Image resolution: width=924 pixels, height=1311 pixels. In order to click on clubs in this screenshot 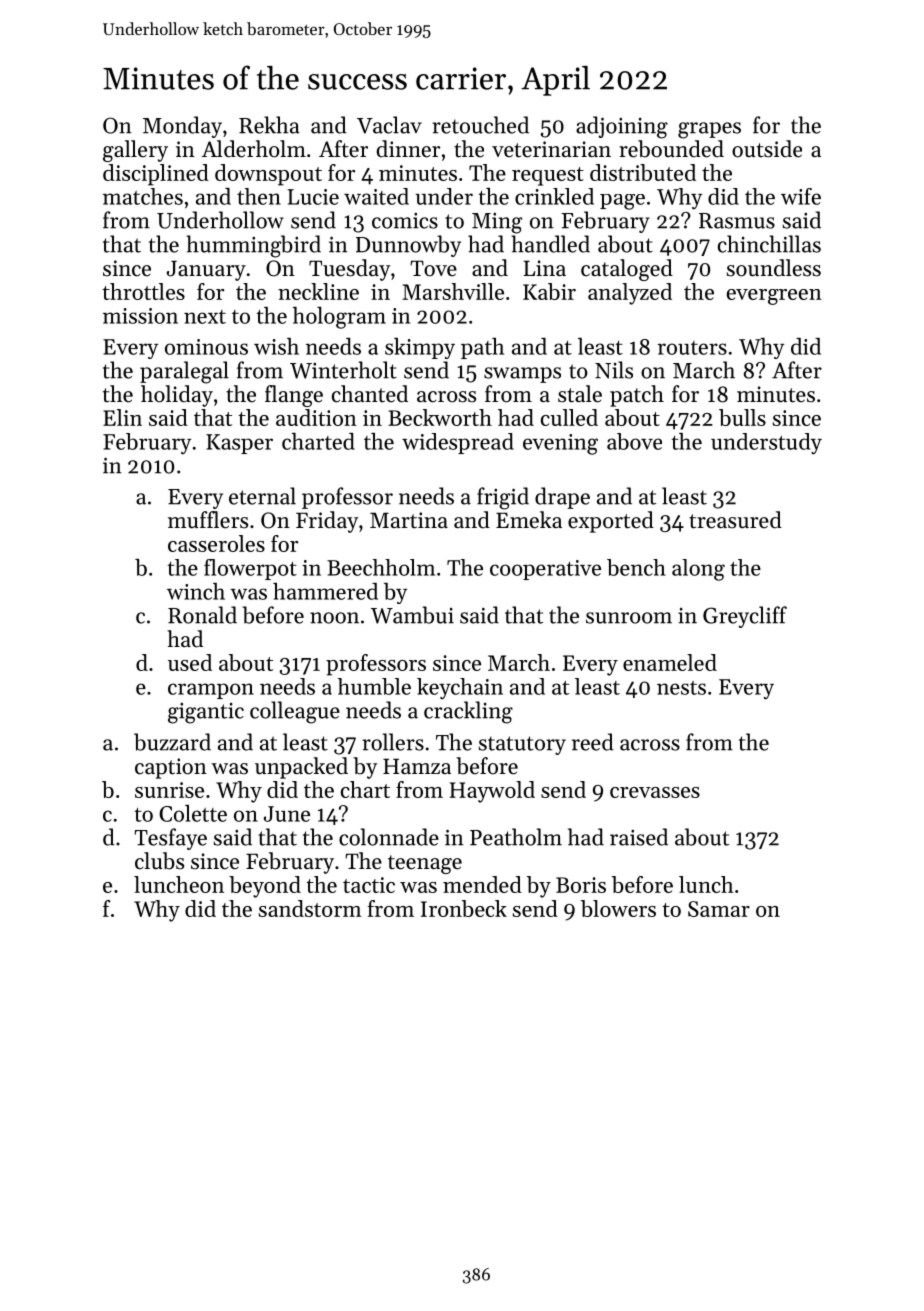, I will do `click(159, 861)`.
